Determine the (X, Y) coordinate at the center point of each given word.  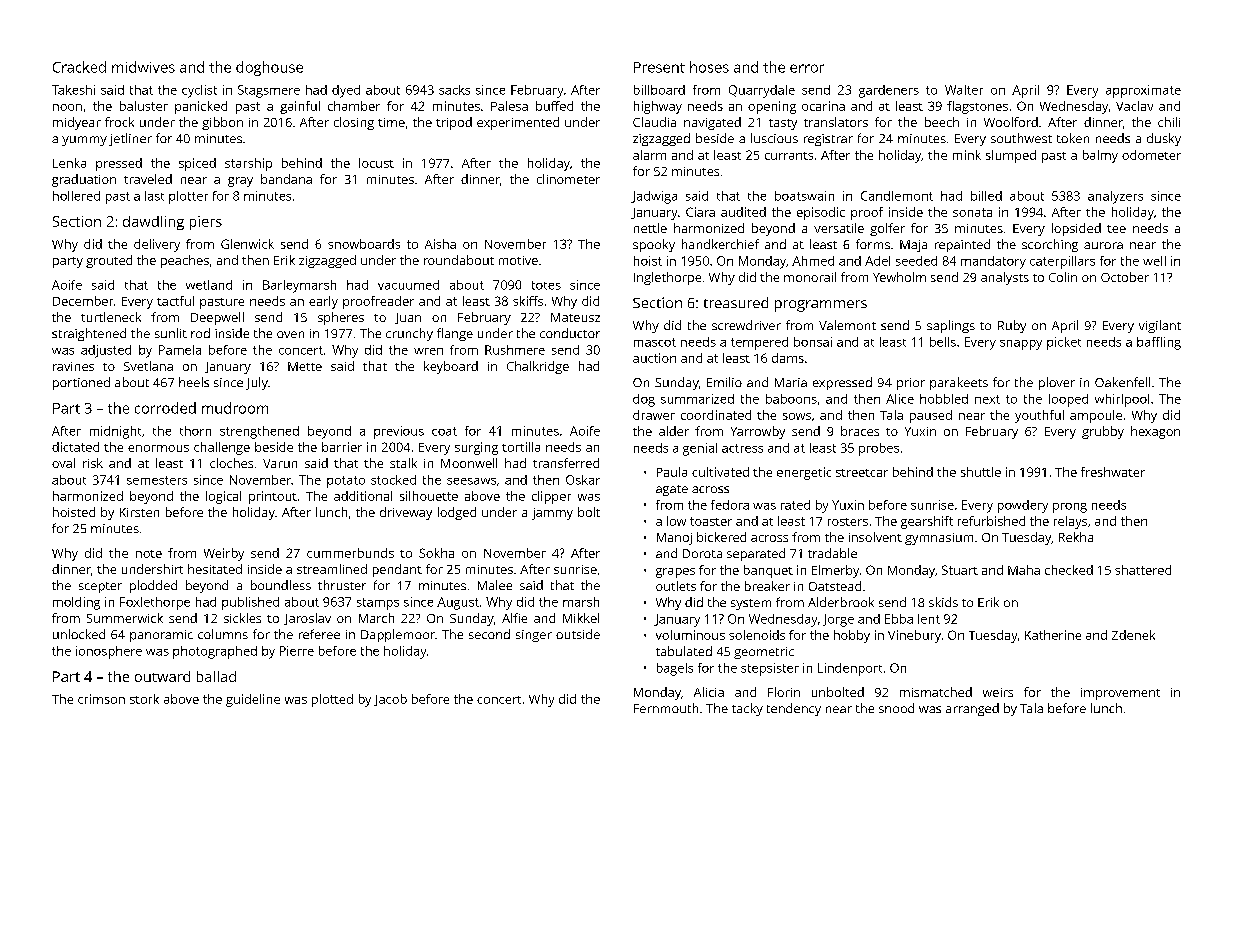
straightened (89, 334)
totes (546, 285)
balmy (1100, 156)
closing (354, 123)
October (1125, 277)
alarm (649, 155)
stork (144, 699)
